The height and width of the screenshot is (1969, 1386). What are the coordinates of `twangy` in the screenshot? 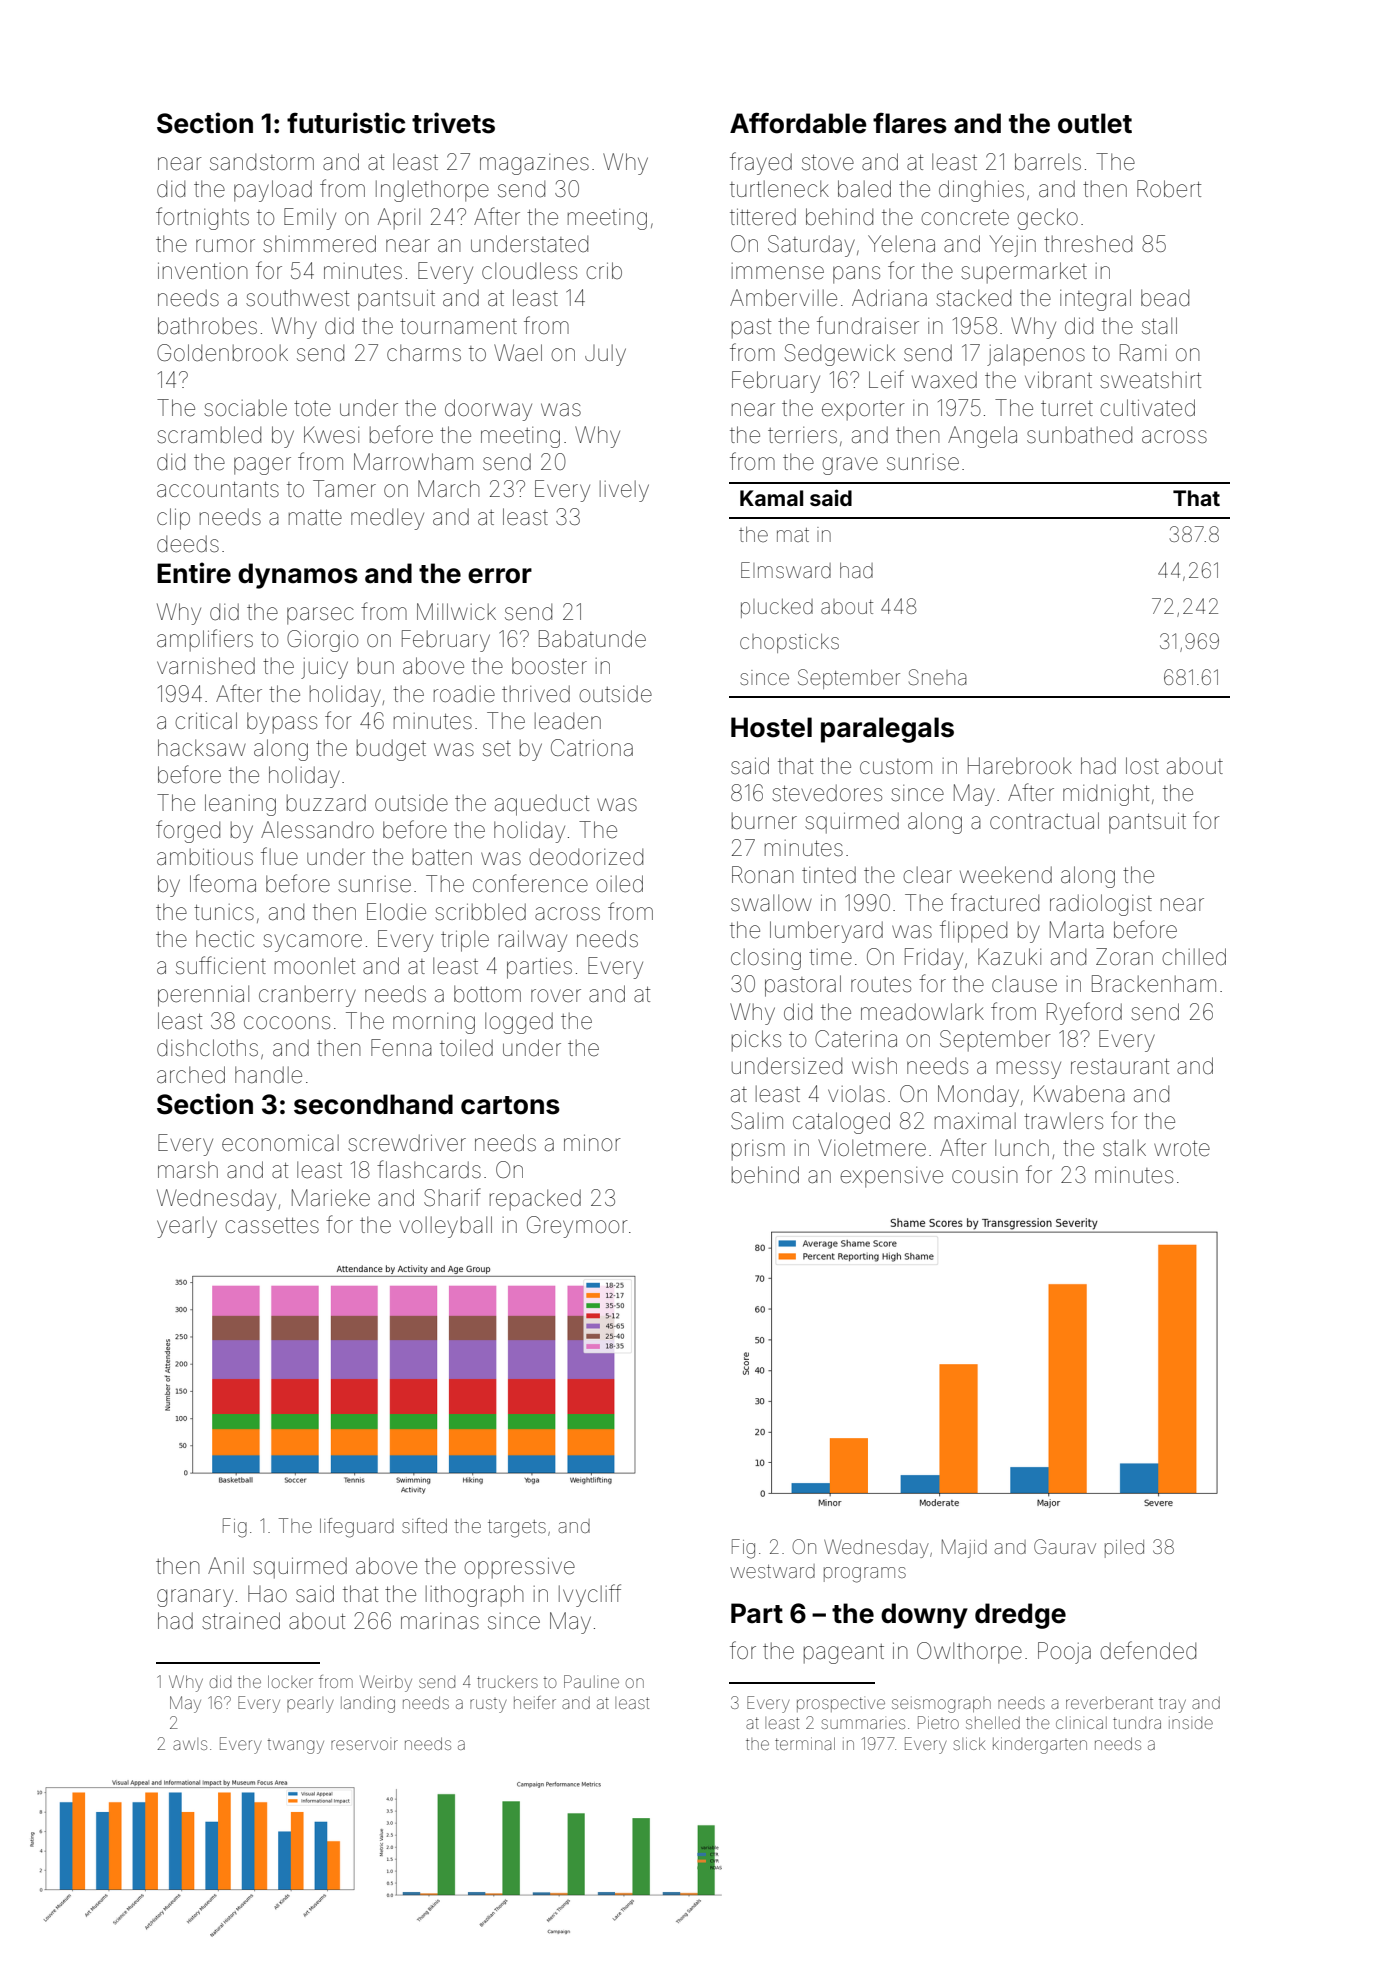 It's located at (295, 1747).
